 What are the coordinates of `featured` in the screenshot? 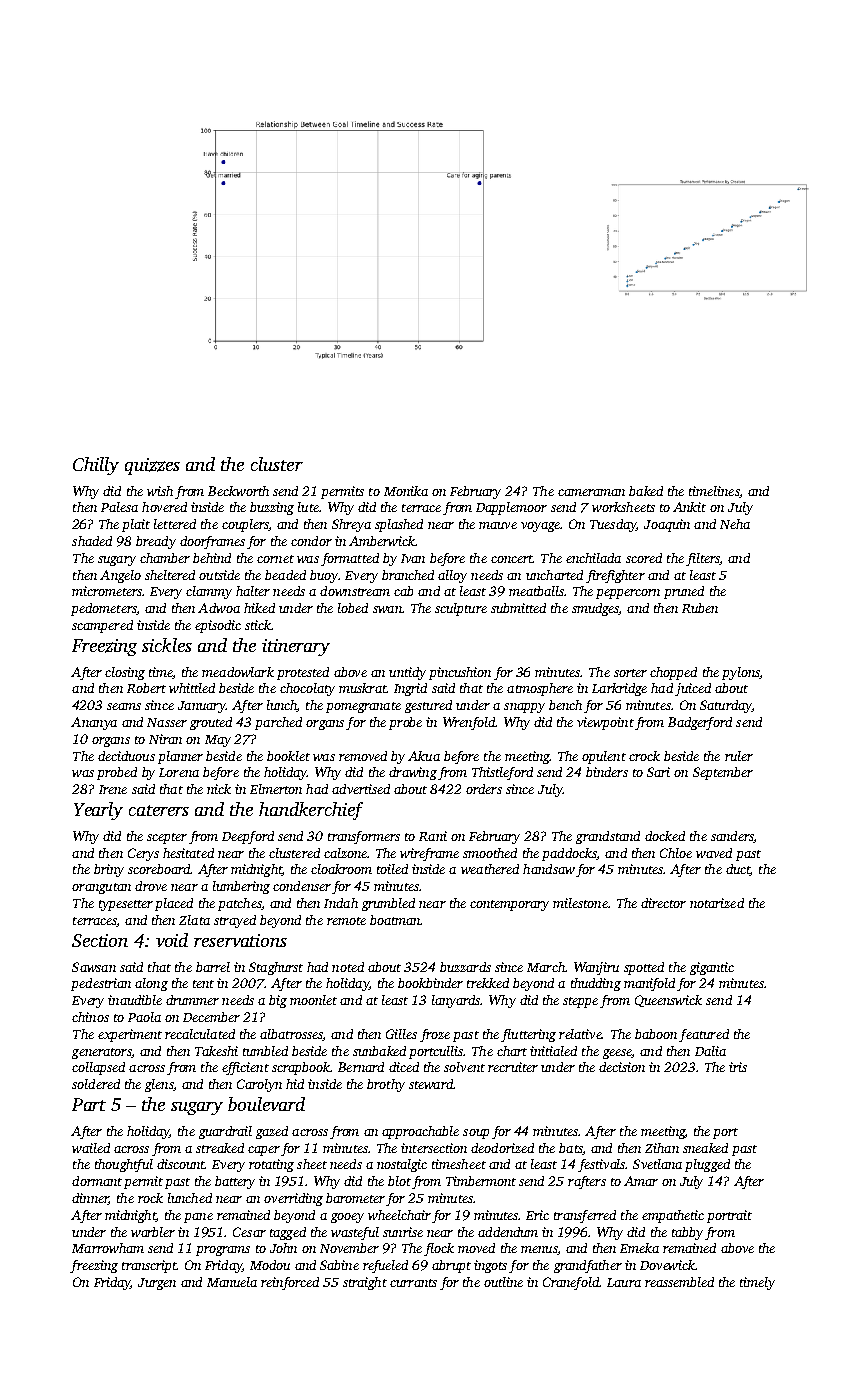 It's located at (704, 1035).
